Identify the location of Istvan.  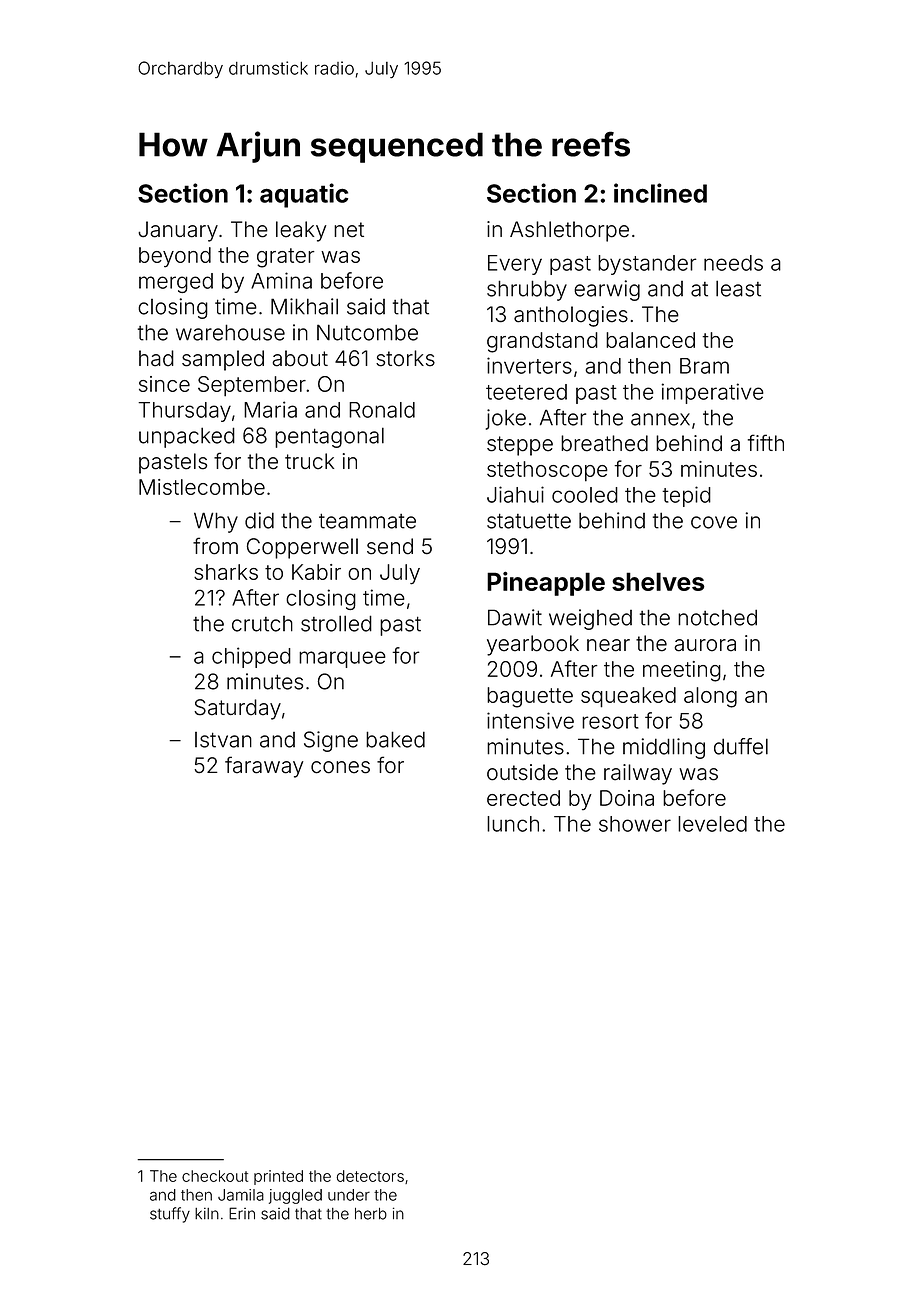
(223, 740).
